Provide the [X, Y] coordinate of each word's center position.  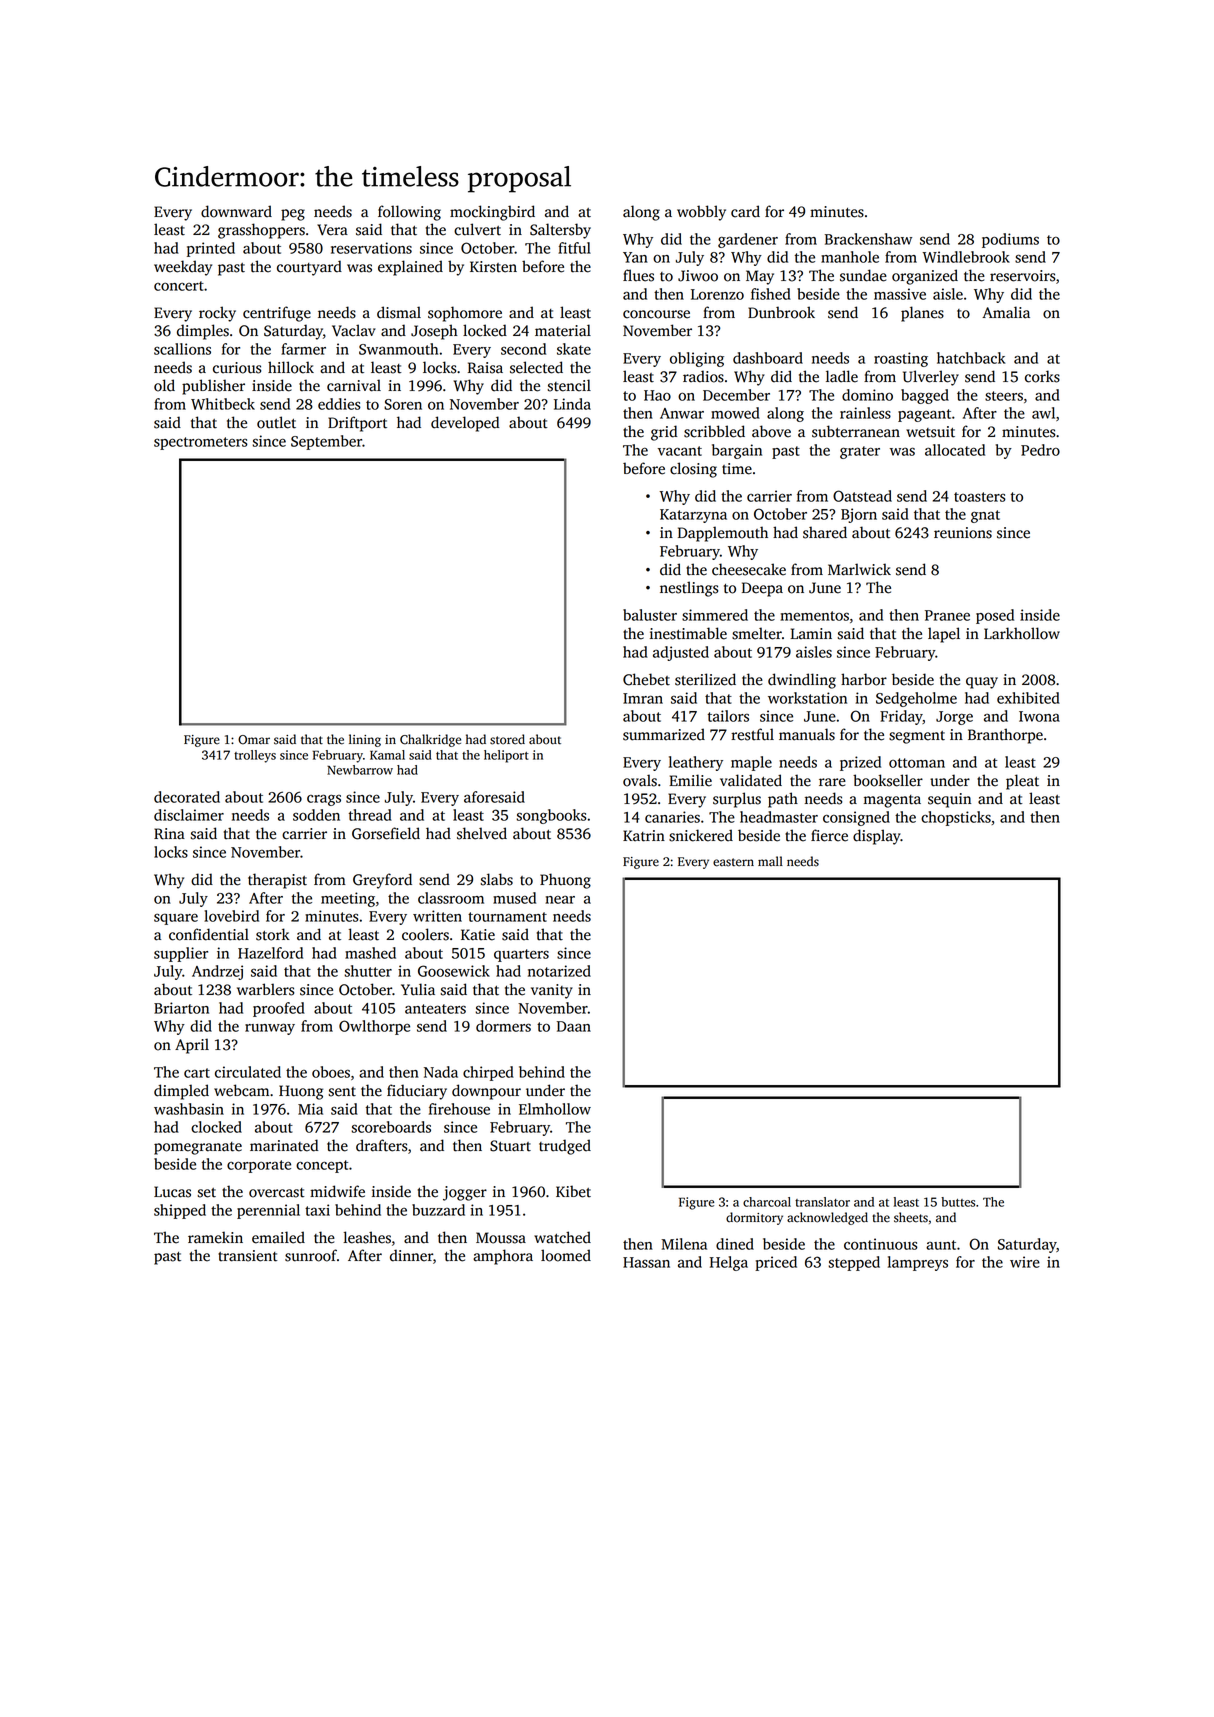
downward [236, 211]
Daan [574, 1026]
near [560, 899]
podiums [1010, 240]
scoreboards [391, 1127]
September [326, 442]
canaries [672, 817]
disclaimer [189, 815]
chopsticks [956, 818]
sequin [949, 800]
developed [465, 424]
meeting [348, 899]
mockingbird [492, 213]
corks [1042, 376]
